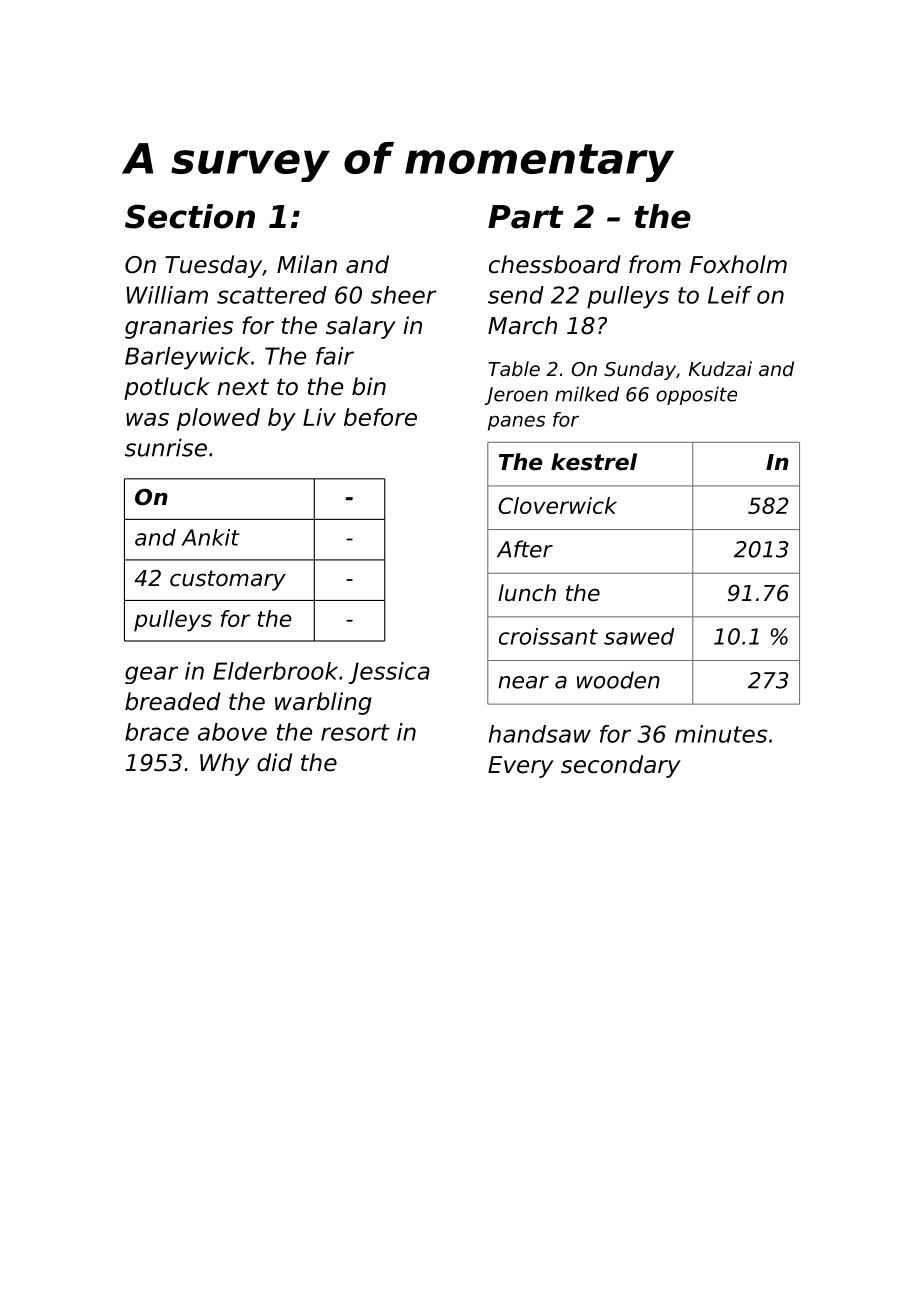 The image size is (924, 1311). I want to click on Part, so click(526, 217).
